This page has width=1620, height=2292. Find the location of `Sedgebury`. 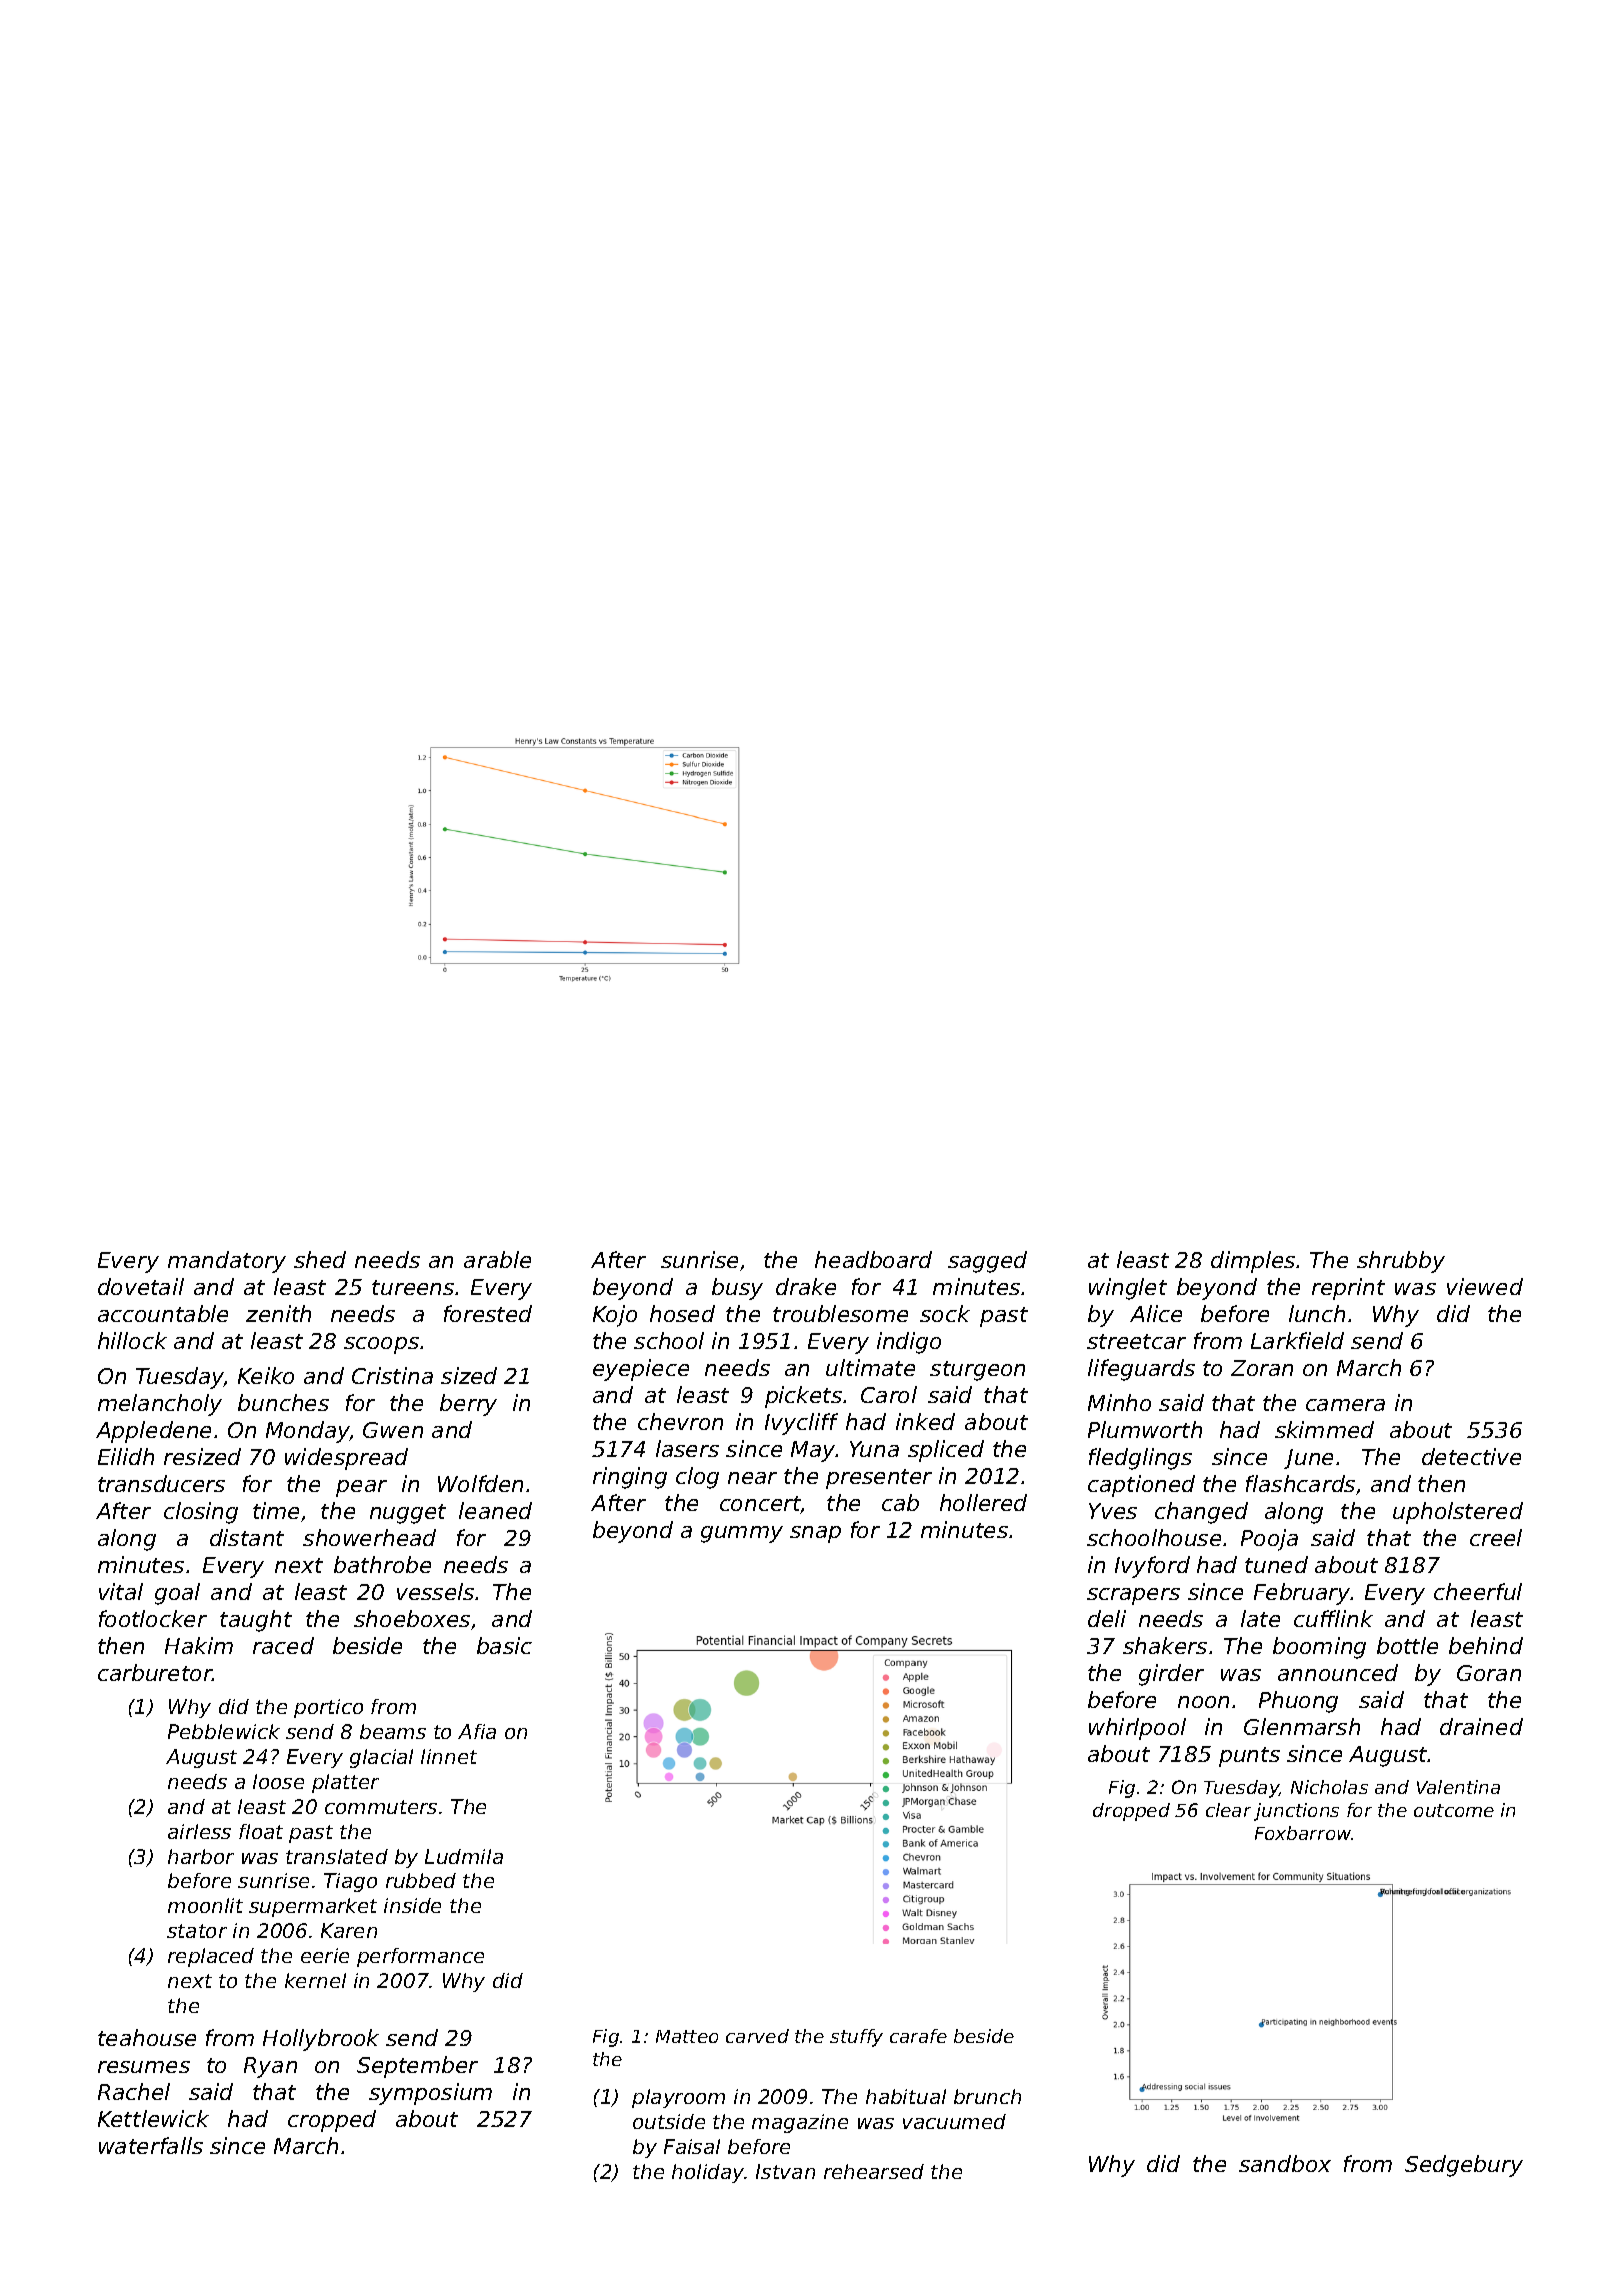

Sedgebury is located at coordinates (1464, 2166).
